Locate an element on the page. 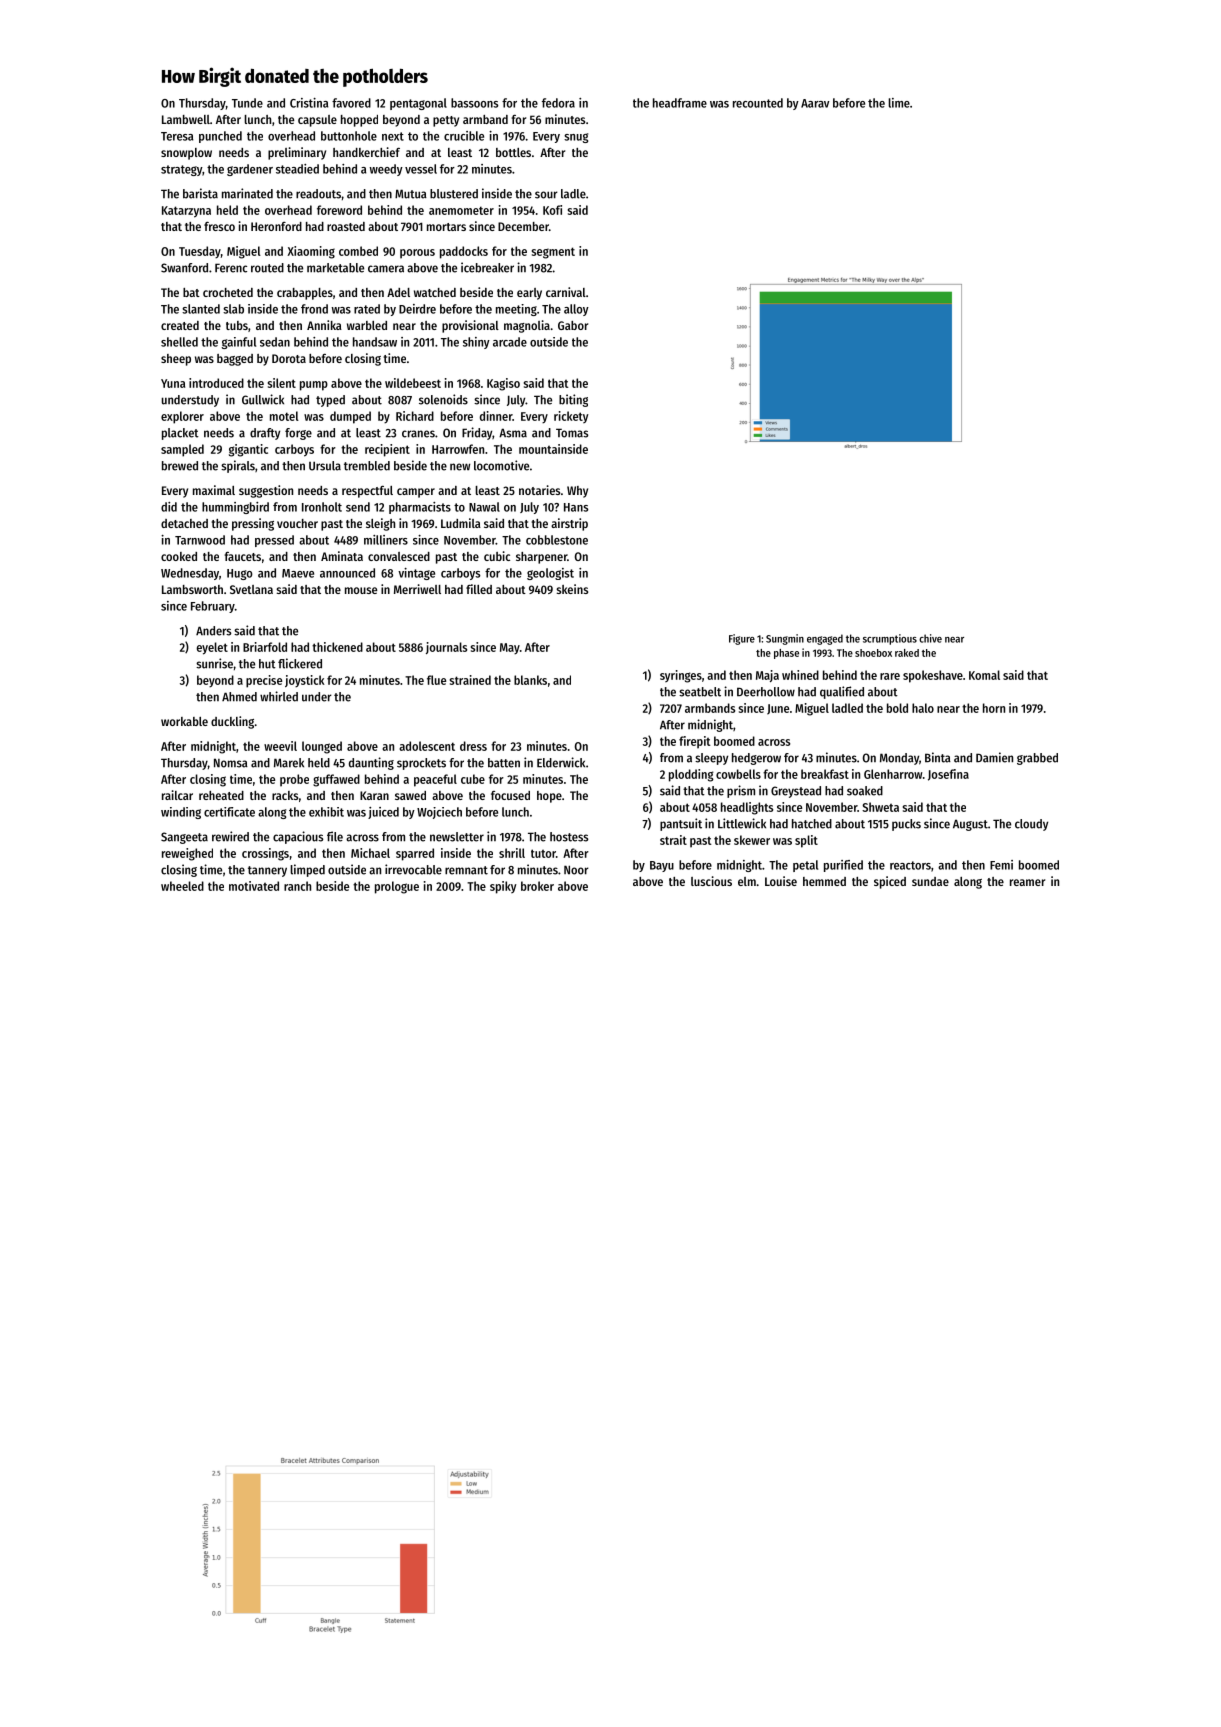  Kofi is located at coordinates (552, 210).
